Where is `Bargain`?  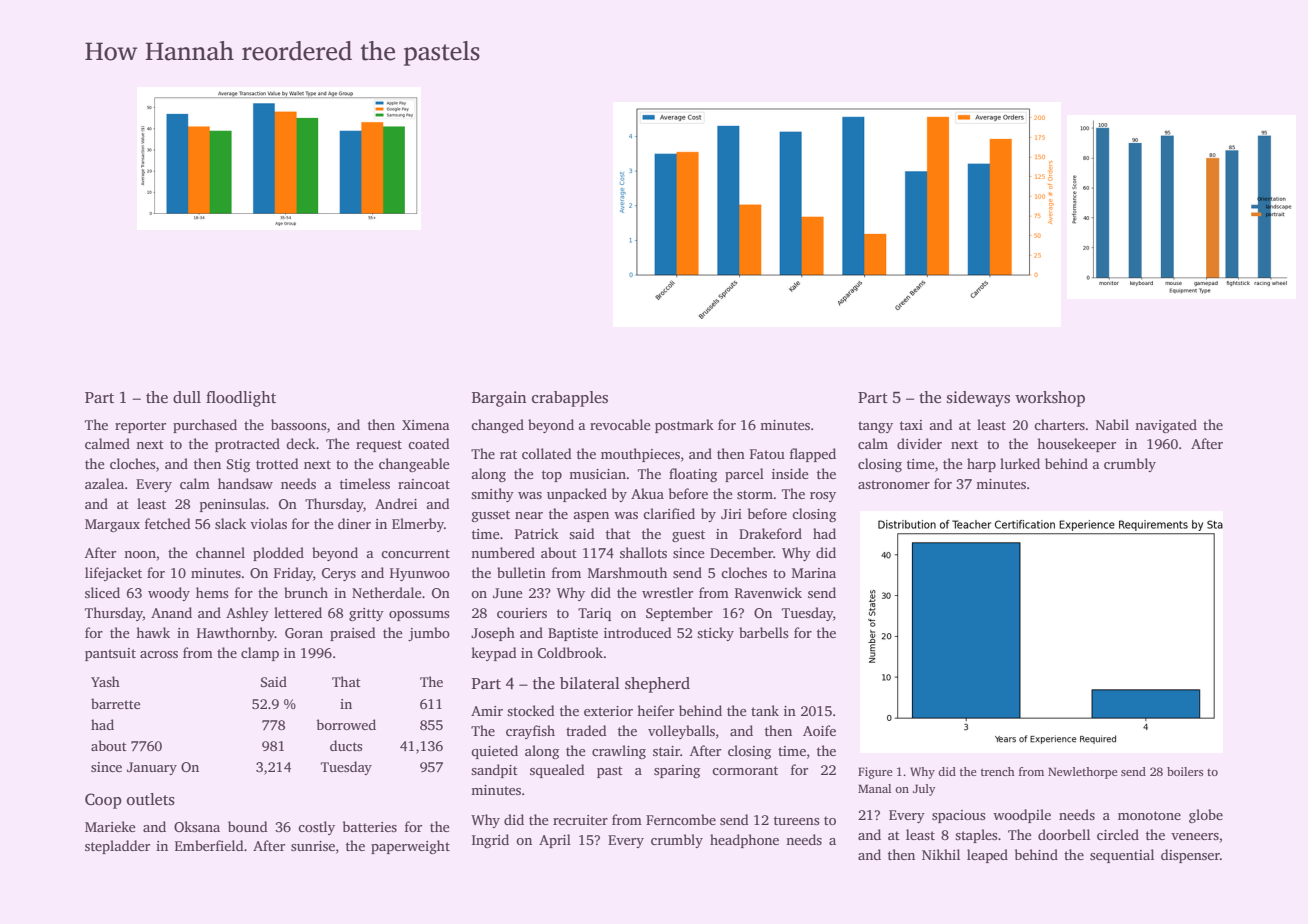 Bargain is located at coordinates (499, 399).
